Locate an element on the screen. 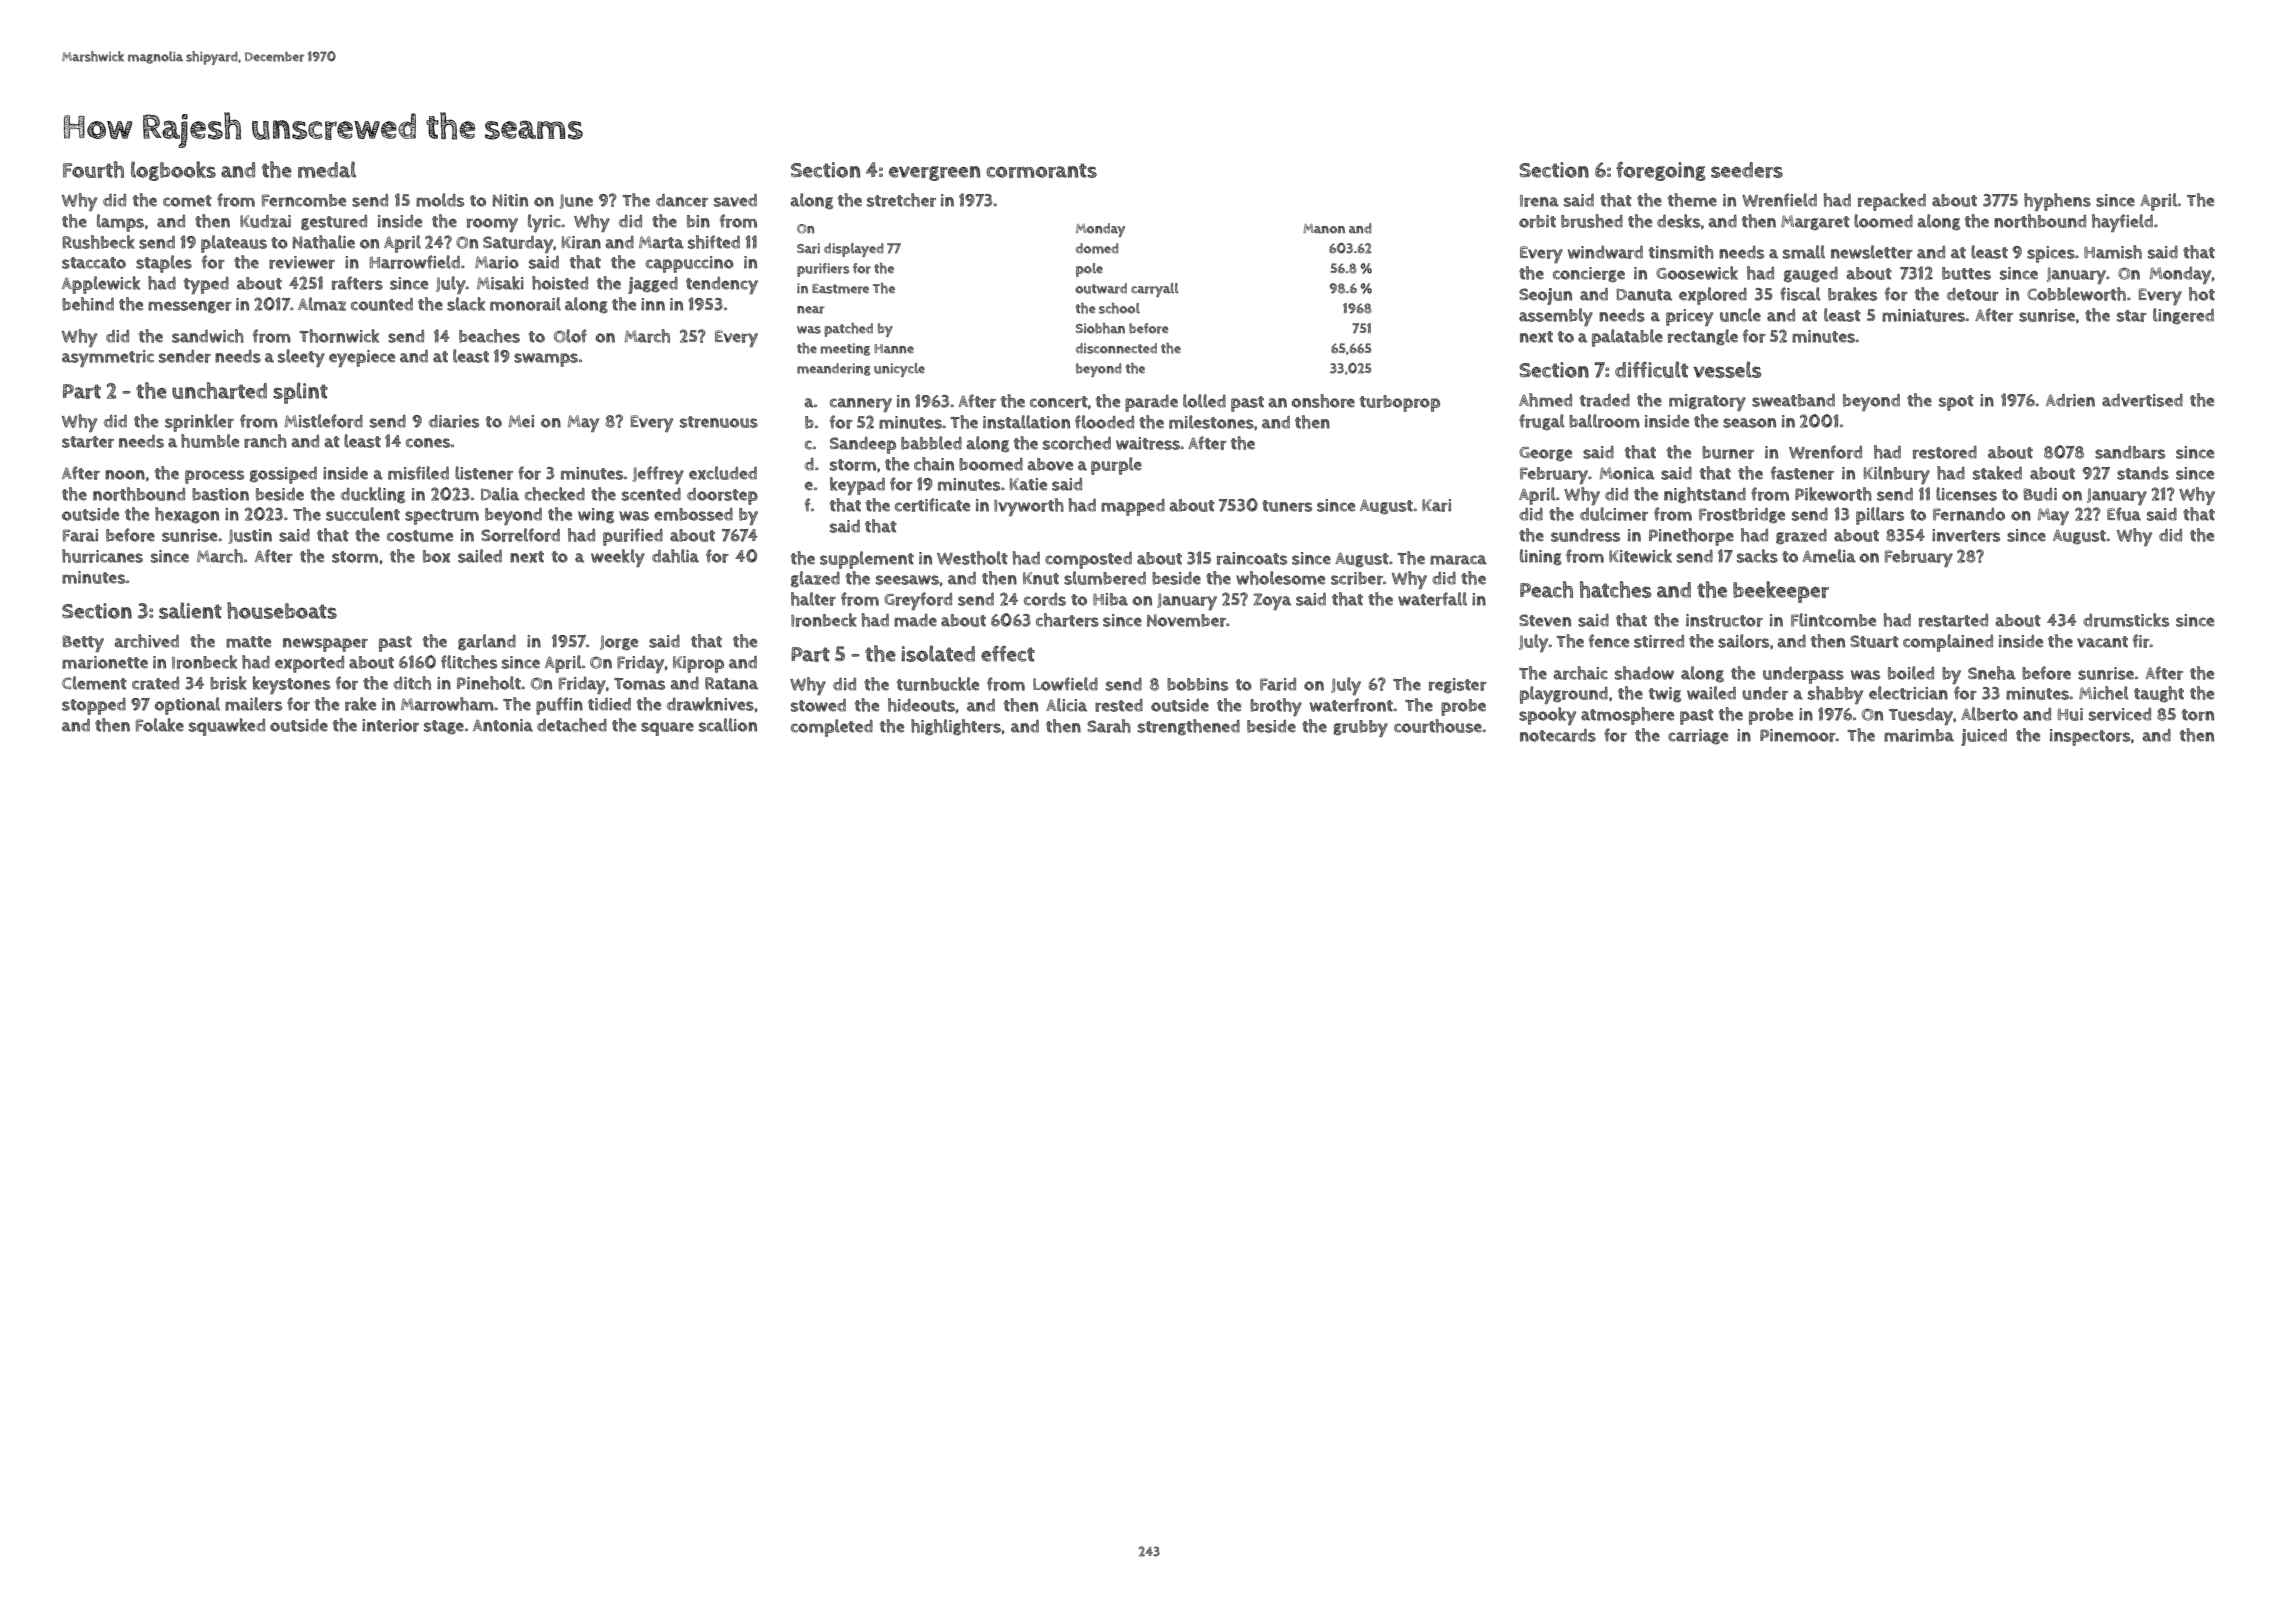 The width and height of the screenshot is (2277, 1610). houseboats is located at coordinates (282, 610).
